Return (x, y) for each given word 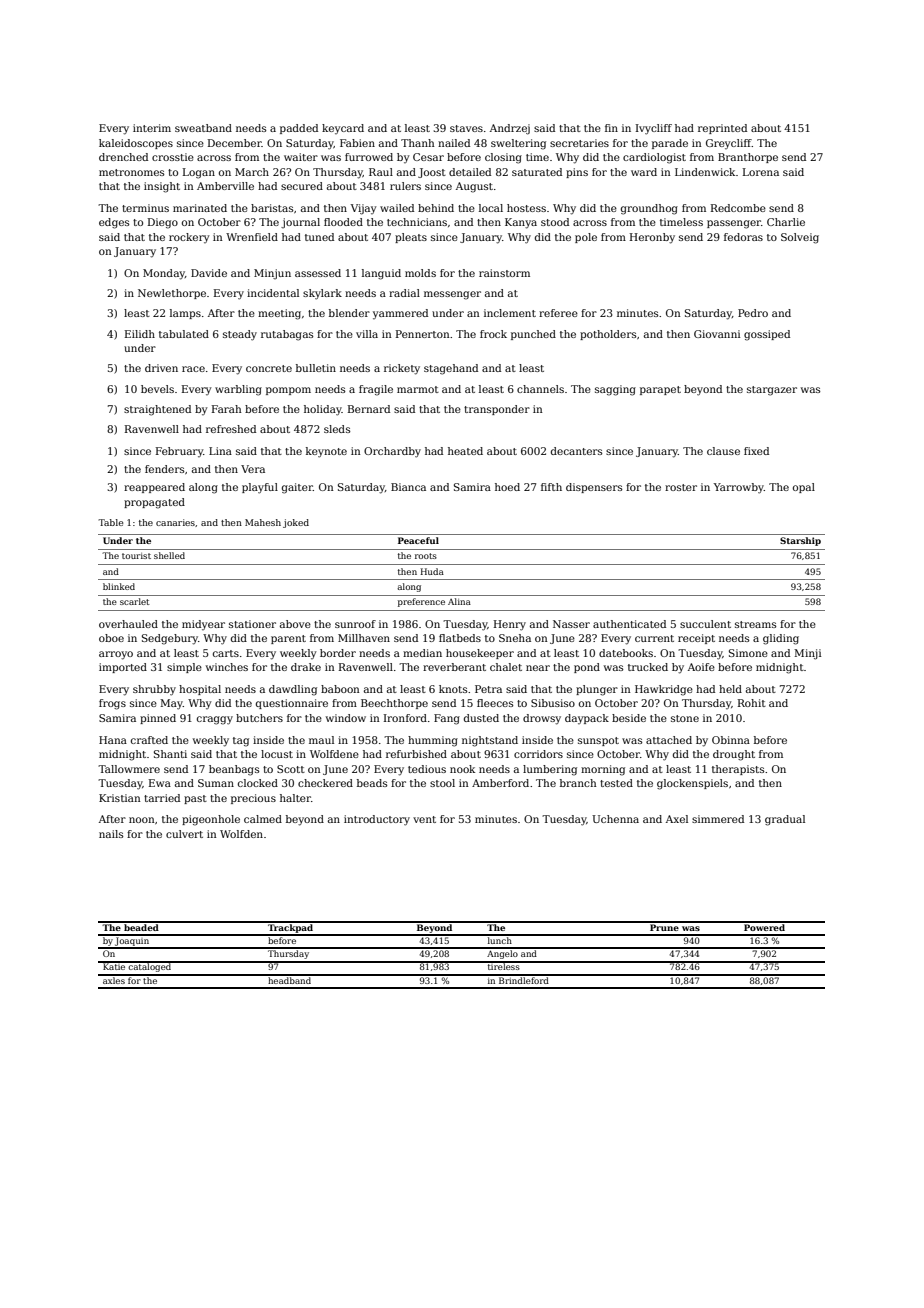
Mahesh (263, 522)
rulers (405, 186)
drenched (123, 157)
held (730, 689)
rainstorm (504, 273)
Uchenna (615, 819)
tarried (162, 798)
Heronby (652, 238)
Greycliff (729, 144)
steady (240, 335)
